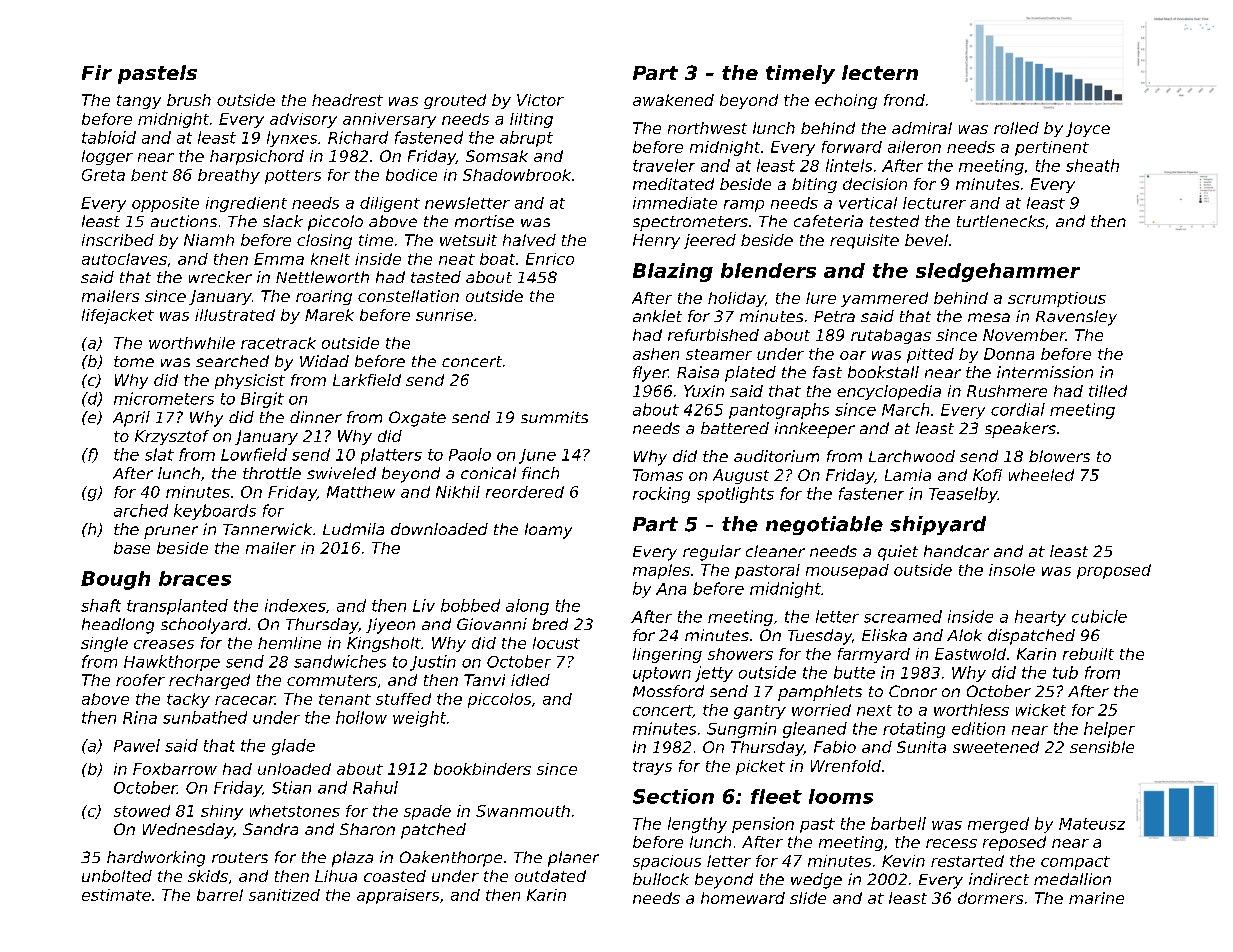 The width and height of the screenshot is (1233, 952). I want to click on Victor, so click(540, 100).
